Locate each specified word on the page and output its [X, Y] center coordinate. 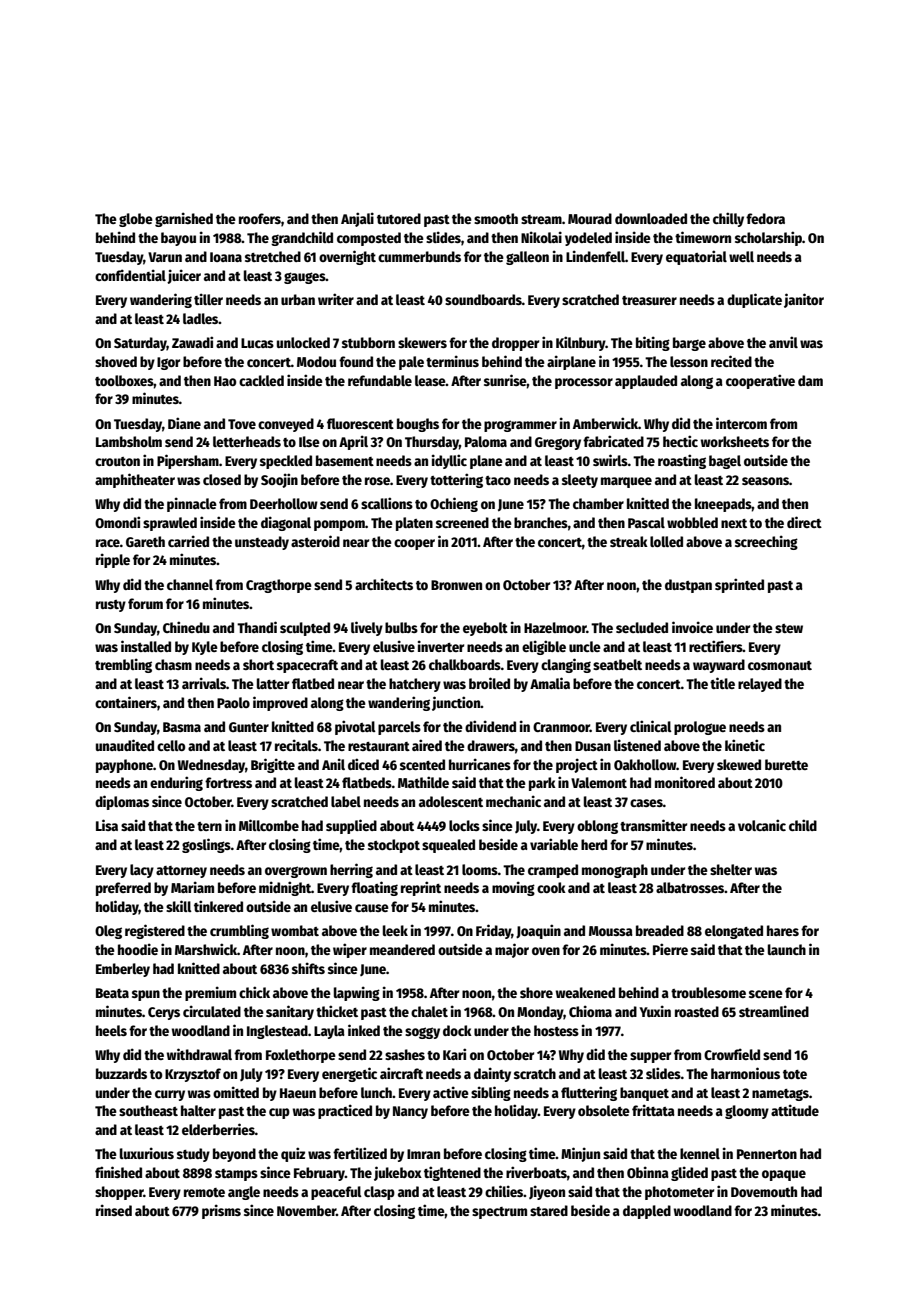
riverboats [536, 1172]
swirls [610, 460]
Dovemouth [764, 1191]
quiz [293, 1154]
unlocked [303, 342]
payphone [124, 766]
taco [498, 480]
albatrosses [690, 887]
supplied [351, 826]
